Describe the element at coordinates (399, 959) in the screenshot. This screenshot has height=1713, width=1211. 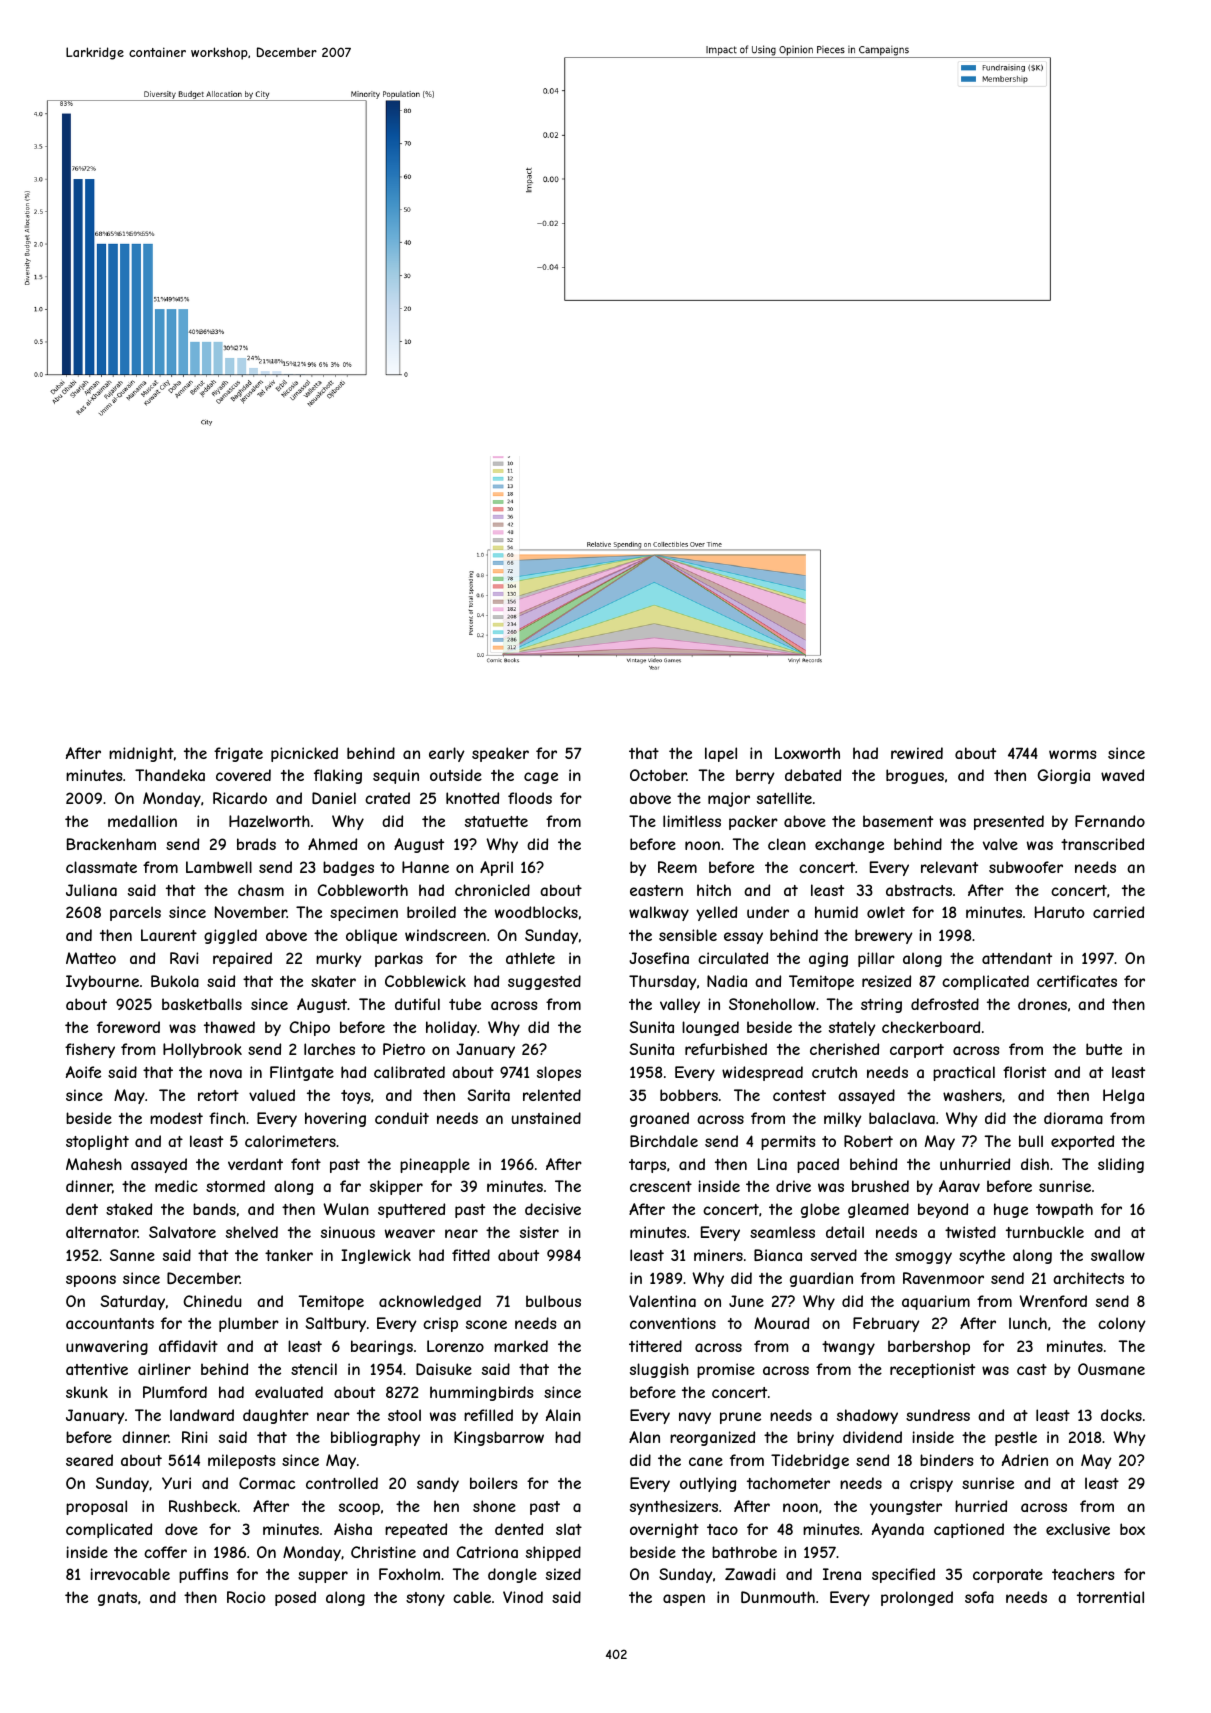
I see `parkas` at that location.
